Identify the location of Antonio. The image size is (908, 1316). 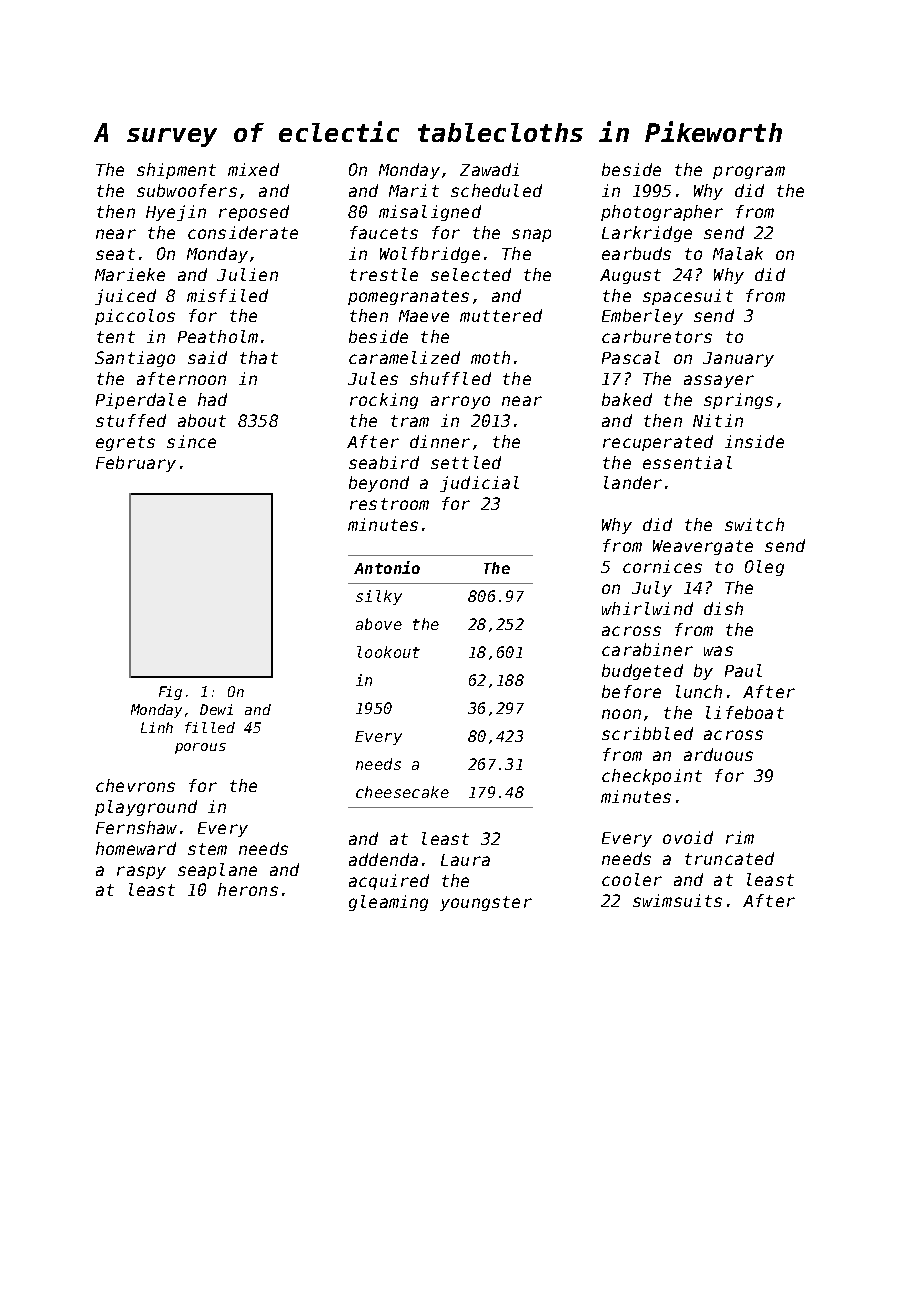
(387, 567).
